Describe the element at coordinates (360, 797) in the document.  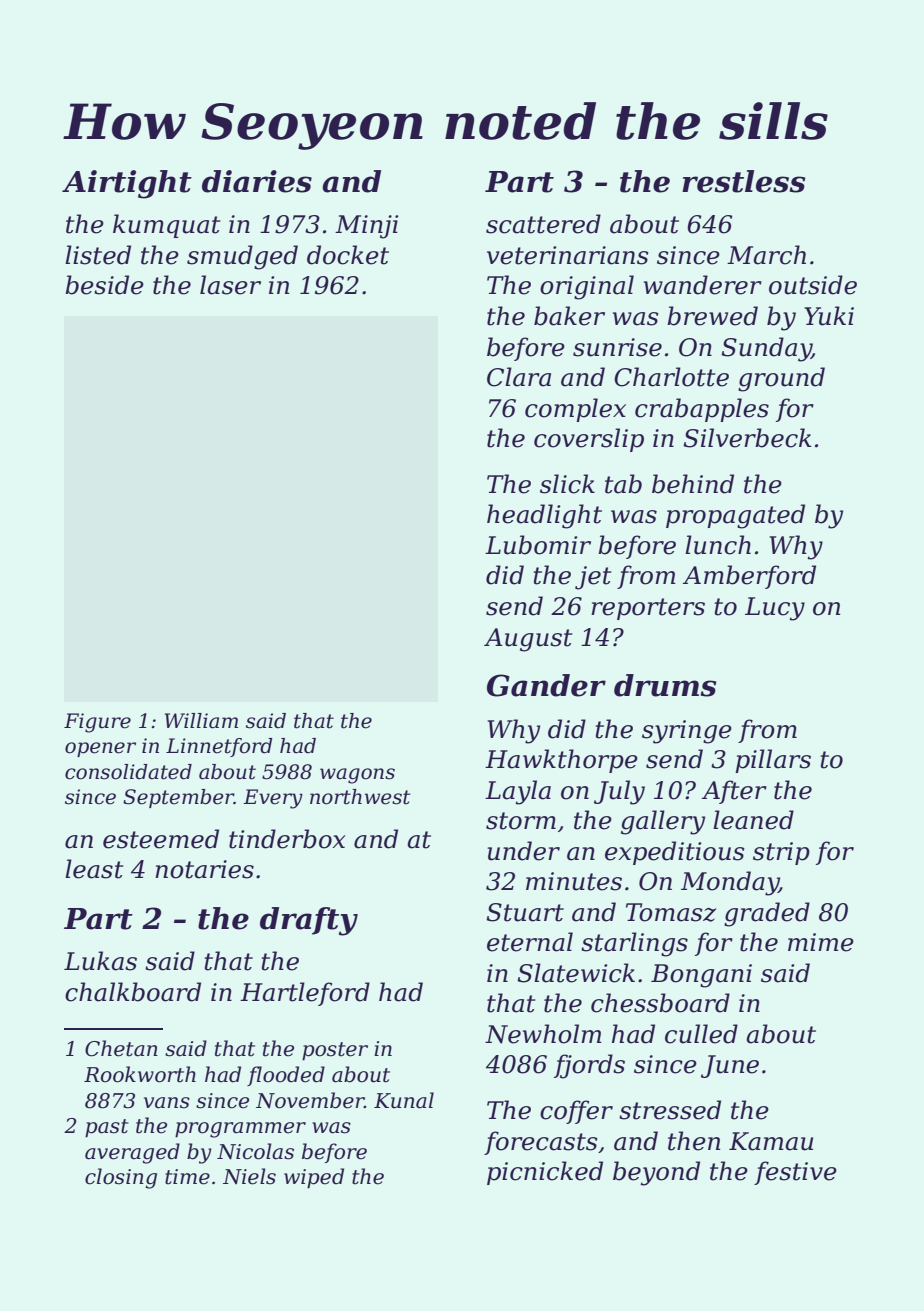
I see `northwest` at that location.
